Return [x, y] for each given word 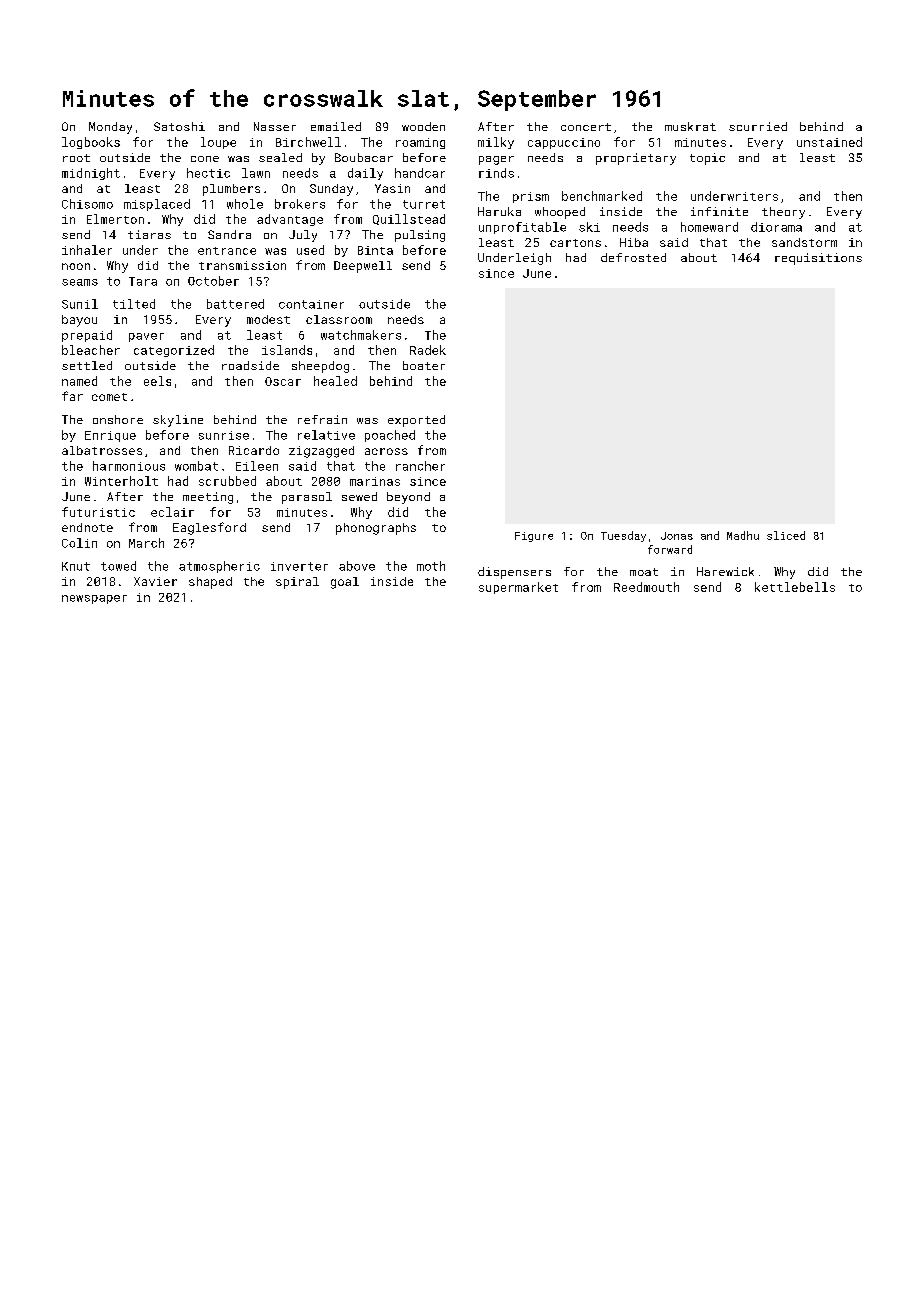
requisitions [818, 259]
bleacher [91, 350]
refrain [322, 419]
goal [345, 583]
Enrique [110, 436]
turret [424, 204]
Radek [428, 350]
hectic [208, 173]
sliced [786, 535]
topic [707, 159]
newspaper [94, 599]
